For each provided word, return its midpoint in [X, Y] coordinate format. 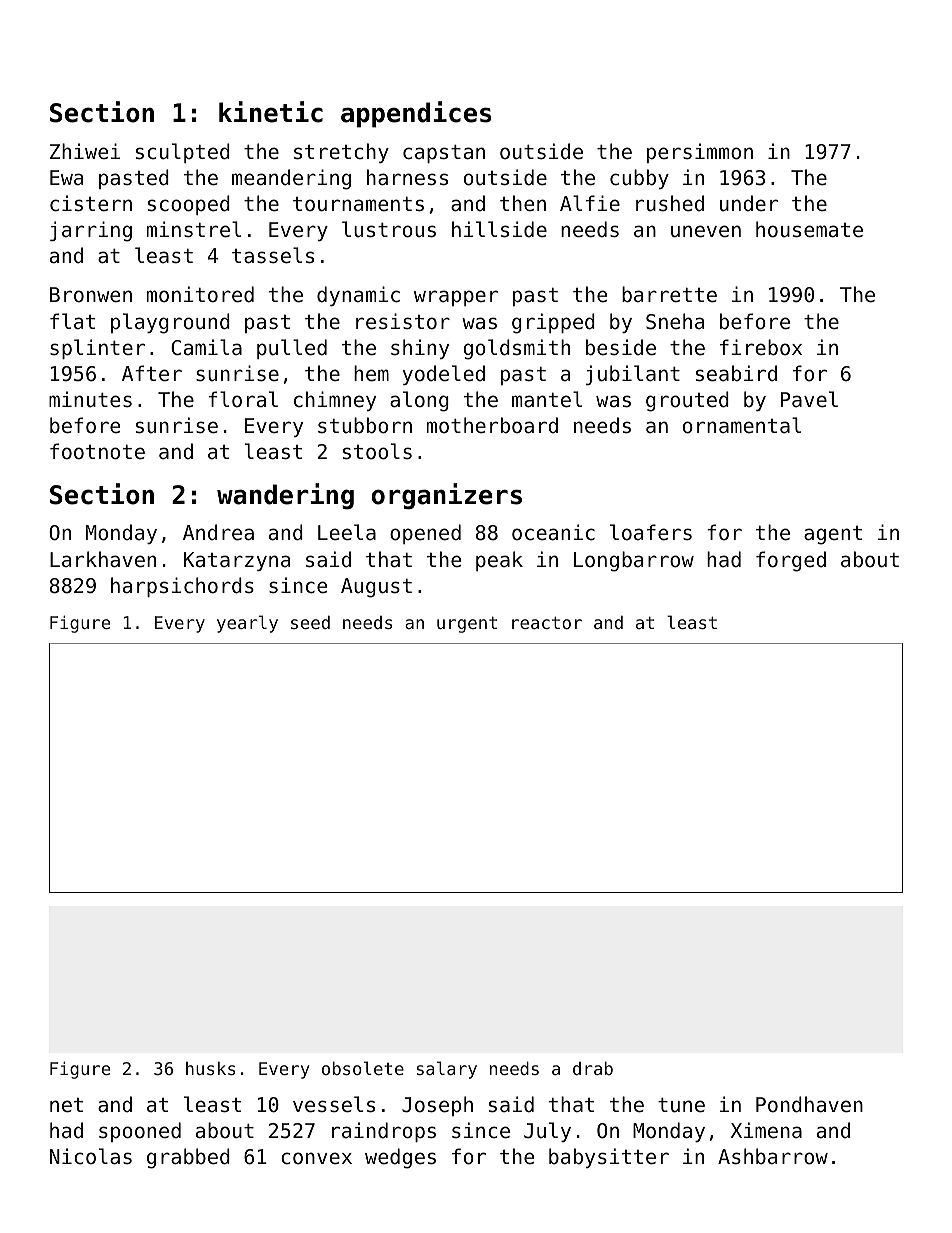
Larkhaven [103, 559]
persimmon [700, 153]
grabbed [188, 1158]
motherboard [492, 425]
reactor [547, 623]
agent [833, 535]
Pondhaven [809, 1104]
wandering [285, 496]
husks [210, 1068]
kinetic [271, 112]
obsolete [363, 1068]
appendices [416, 114]
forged [791, 561]
